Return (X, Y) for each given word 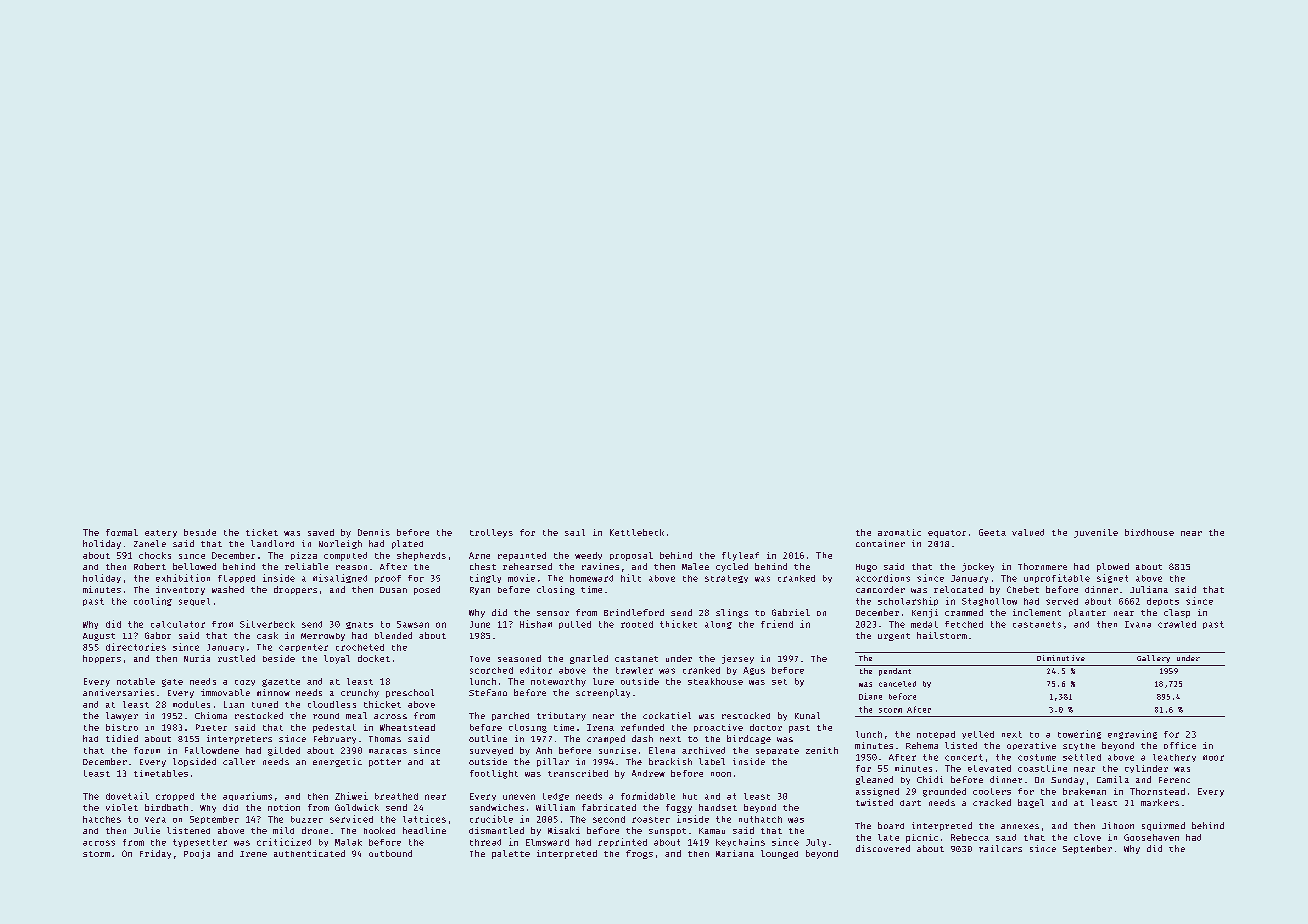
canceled (897, 684)
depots (1163, 602)
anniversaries (118, 692)
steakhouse (715, 681)
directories (136, 647)
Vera (155, 820)
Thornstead (1157, 791)
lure (603, 681)
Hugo (866, 568)
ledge (556, 797)
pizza (304, 556)
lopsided (194, 762)
